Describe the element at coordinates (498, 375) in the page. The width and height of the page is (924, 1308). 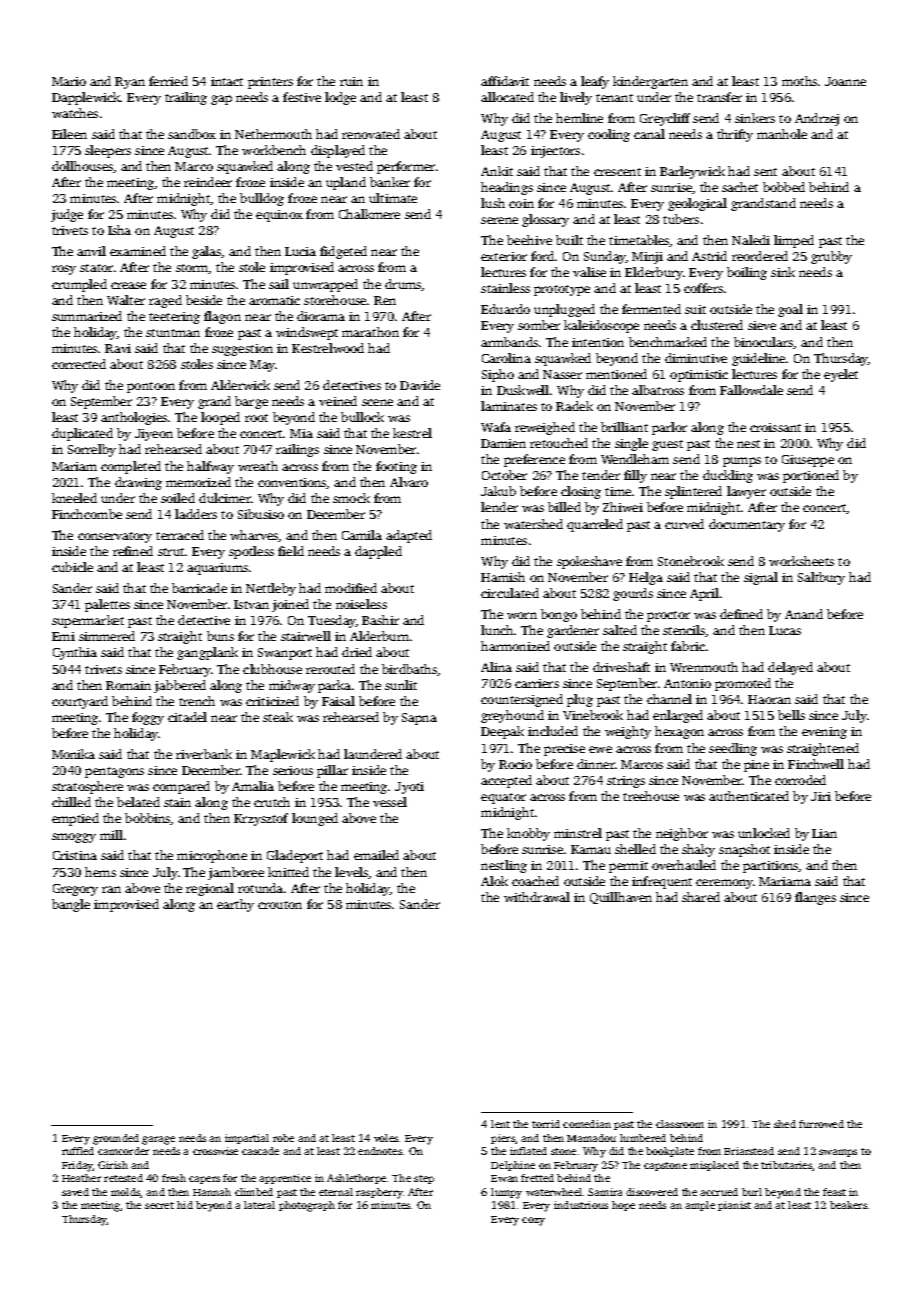
I see `Sipho` at that location.
